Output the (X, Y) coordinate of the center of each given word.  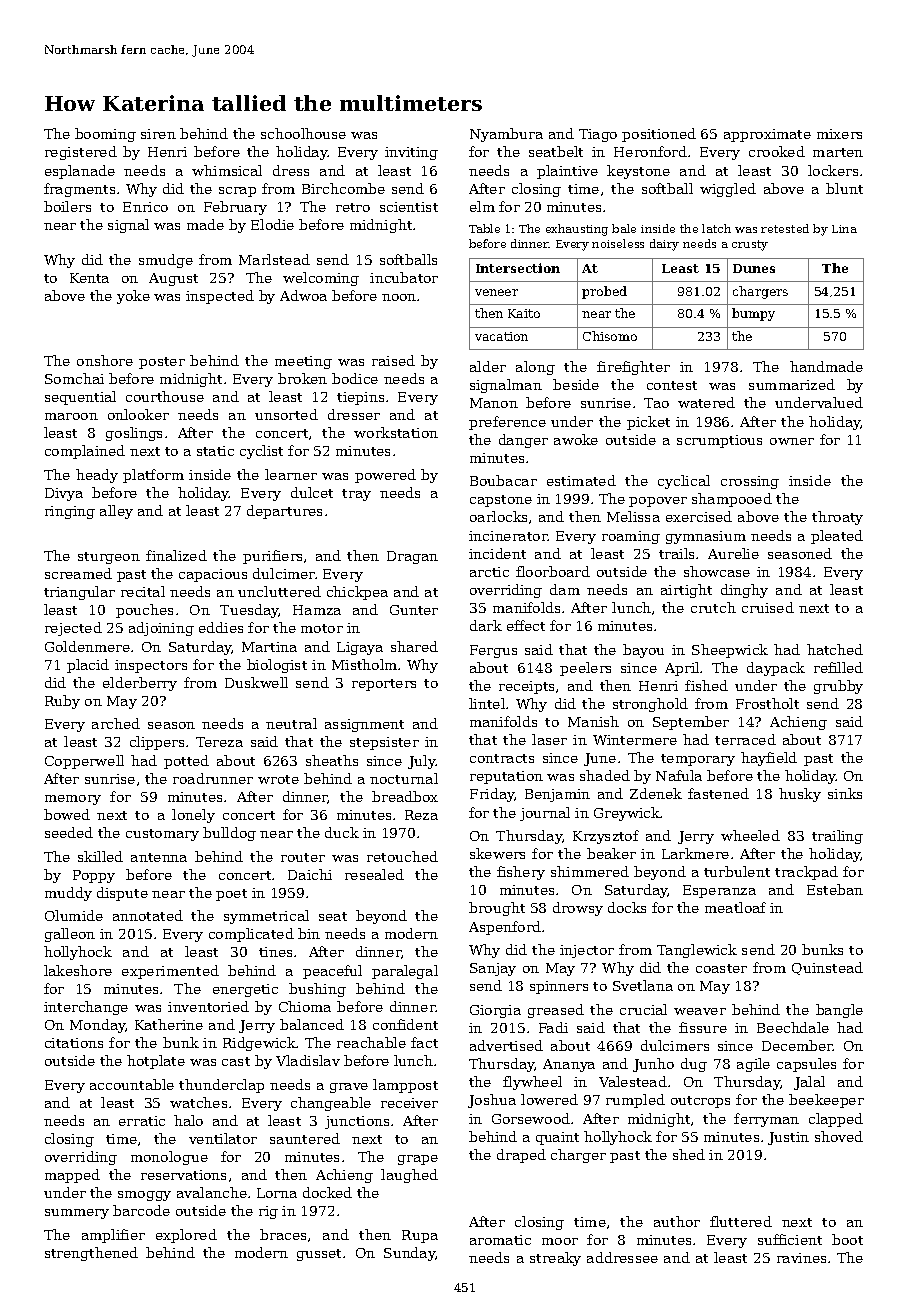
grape (418, 1160)
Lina (844, 229)
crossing (750, 482)
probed (604, 292)
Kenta (89, 278)
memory (73, 800)
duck (342, 832)
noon (399, 297)
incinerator (508, 536)
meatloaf (735, 907)
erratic (142, 1121)
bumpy (753, 314)
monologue (169, 1158)
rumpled (635, 1101)
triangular (79, 593)
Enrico (145, 207)
